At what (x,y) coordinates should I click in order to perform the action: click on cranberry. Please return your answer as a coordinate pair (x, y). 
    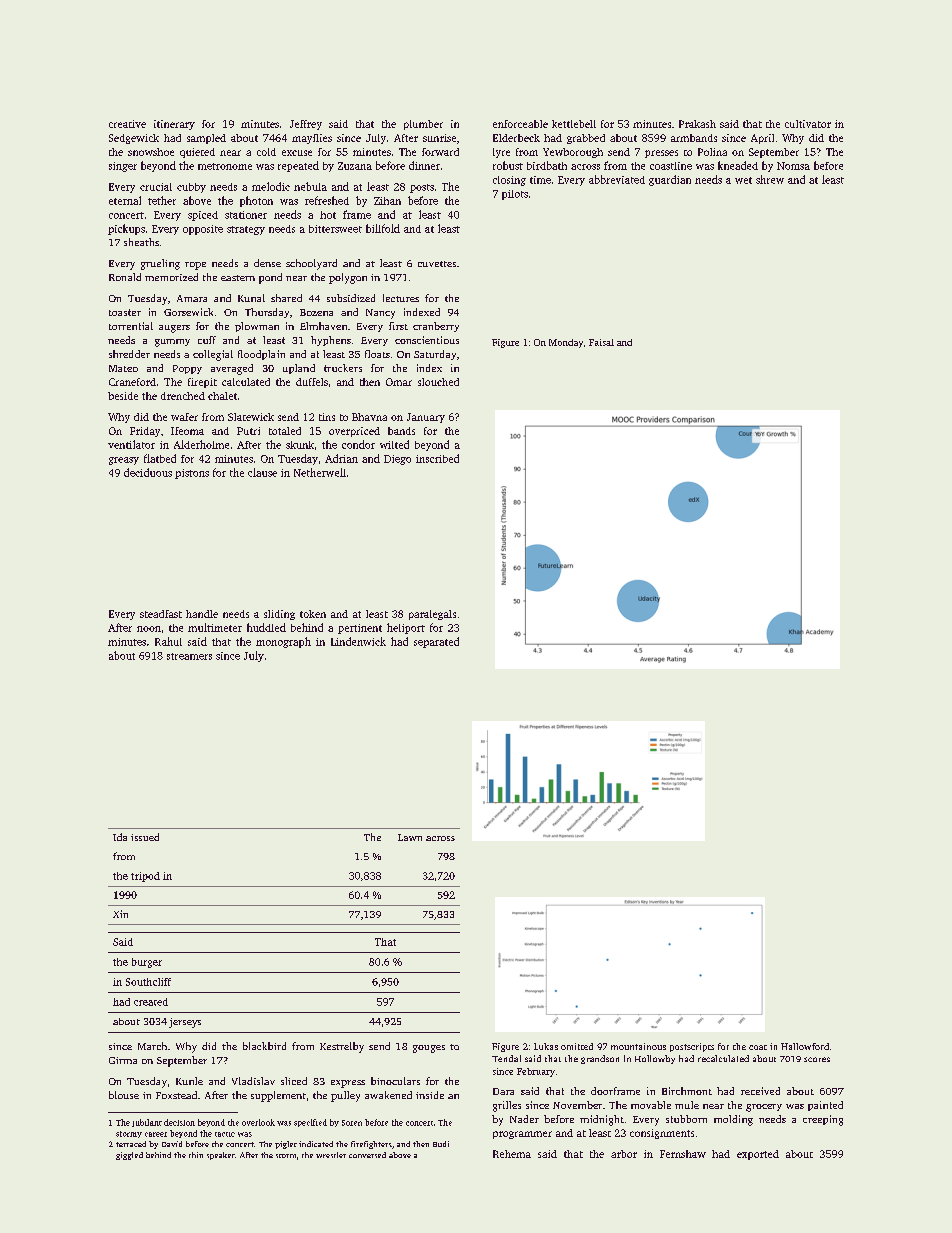
    Looking at the image, I should click on (436, 327).
